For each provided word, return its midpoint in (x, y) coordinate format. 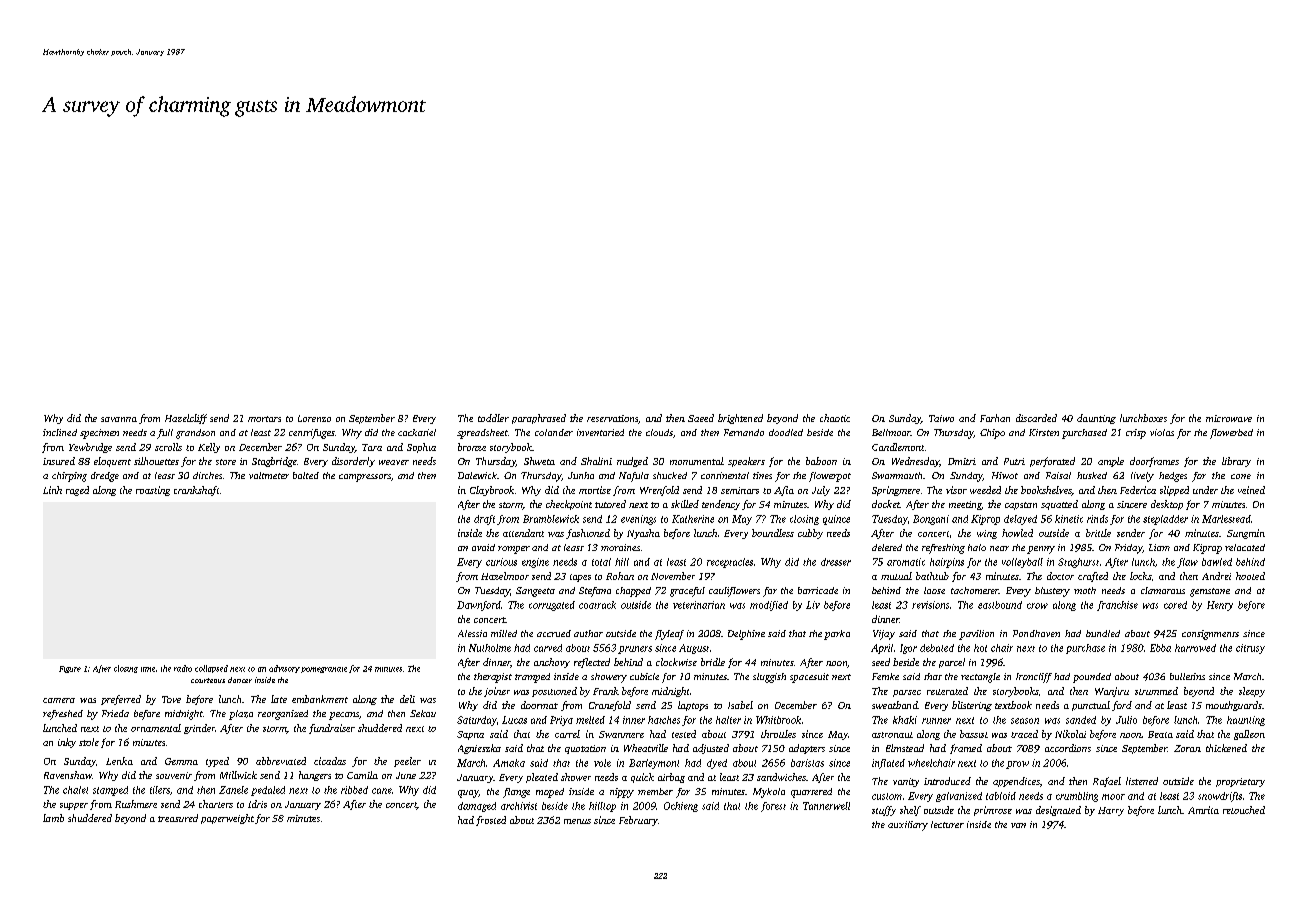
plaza (241, 715)
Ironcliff (1034, 678)
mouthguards (1234, 706)
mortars (264, 419)
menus (577, 821)
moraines (620, 547)
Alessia (472, 633)
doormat (539, 705)
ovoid (483, 547)
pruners (635, 650)
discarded (1036, 418)
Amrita (1203, 810)
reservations (612, 418)
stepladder (1165, 520)
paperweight (227, 819)
